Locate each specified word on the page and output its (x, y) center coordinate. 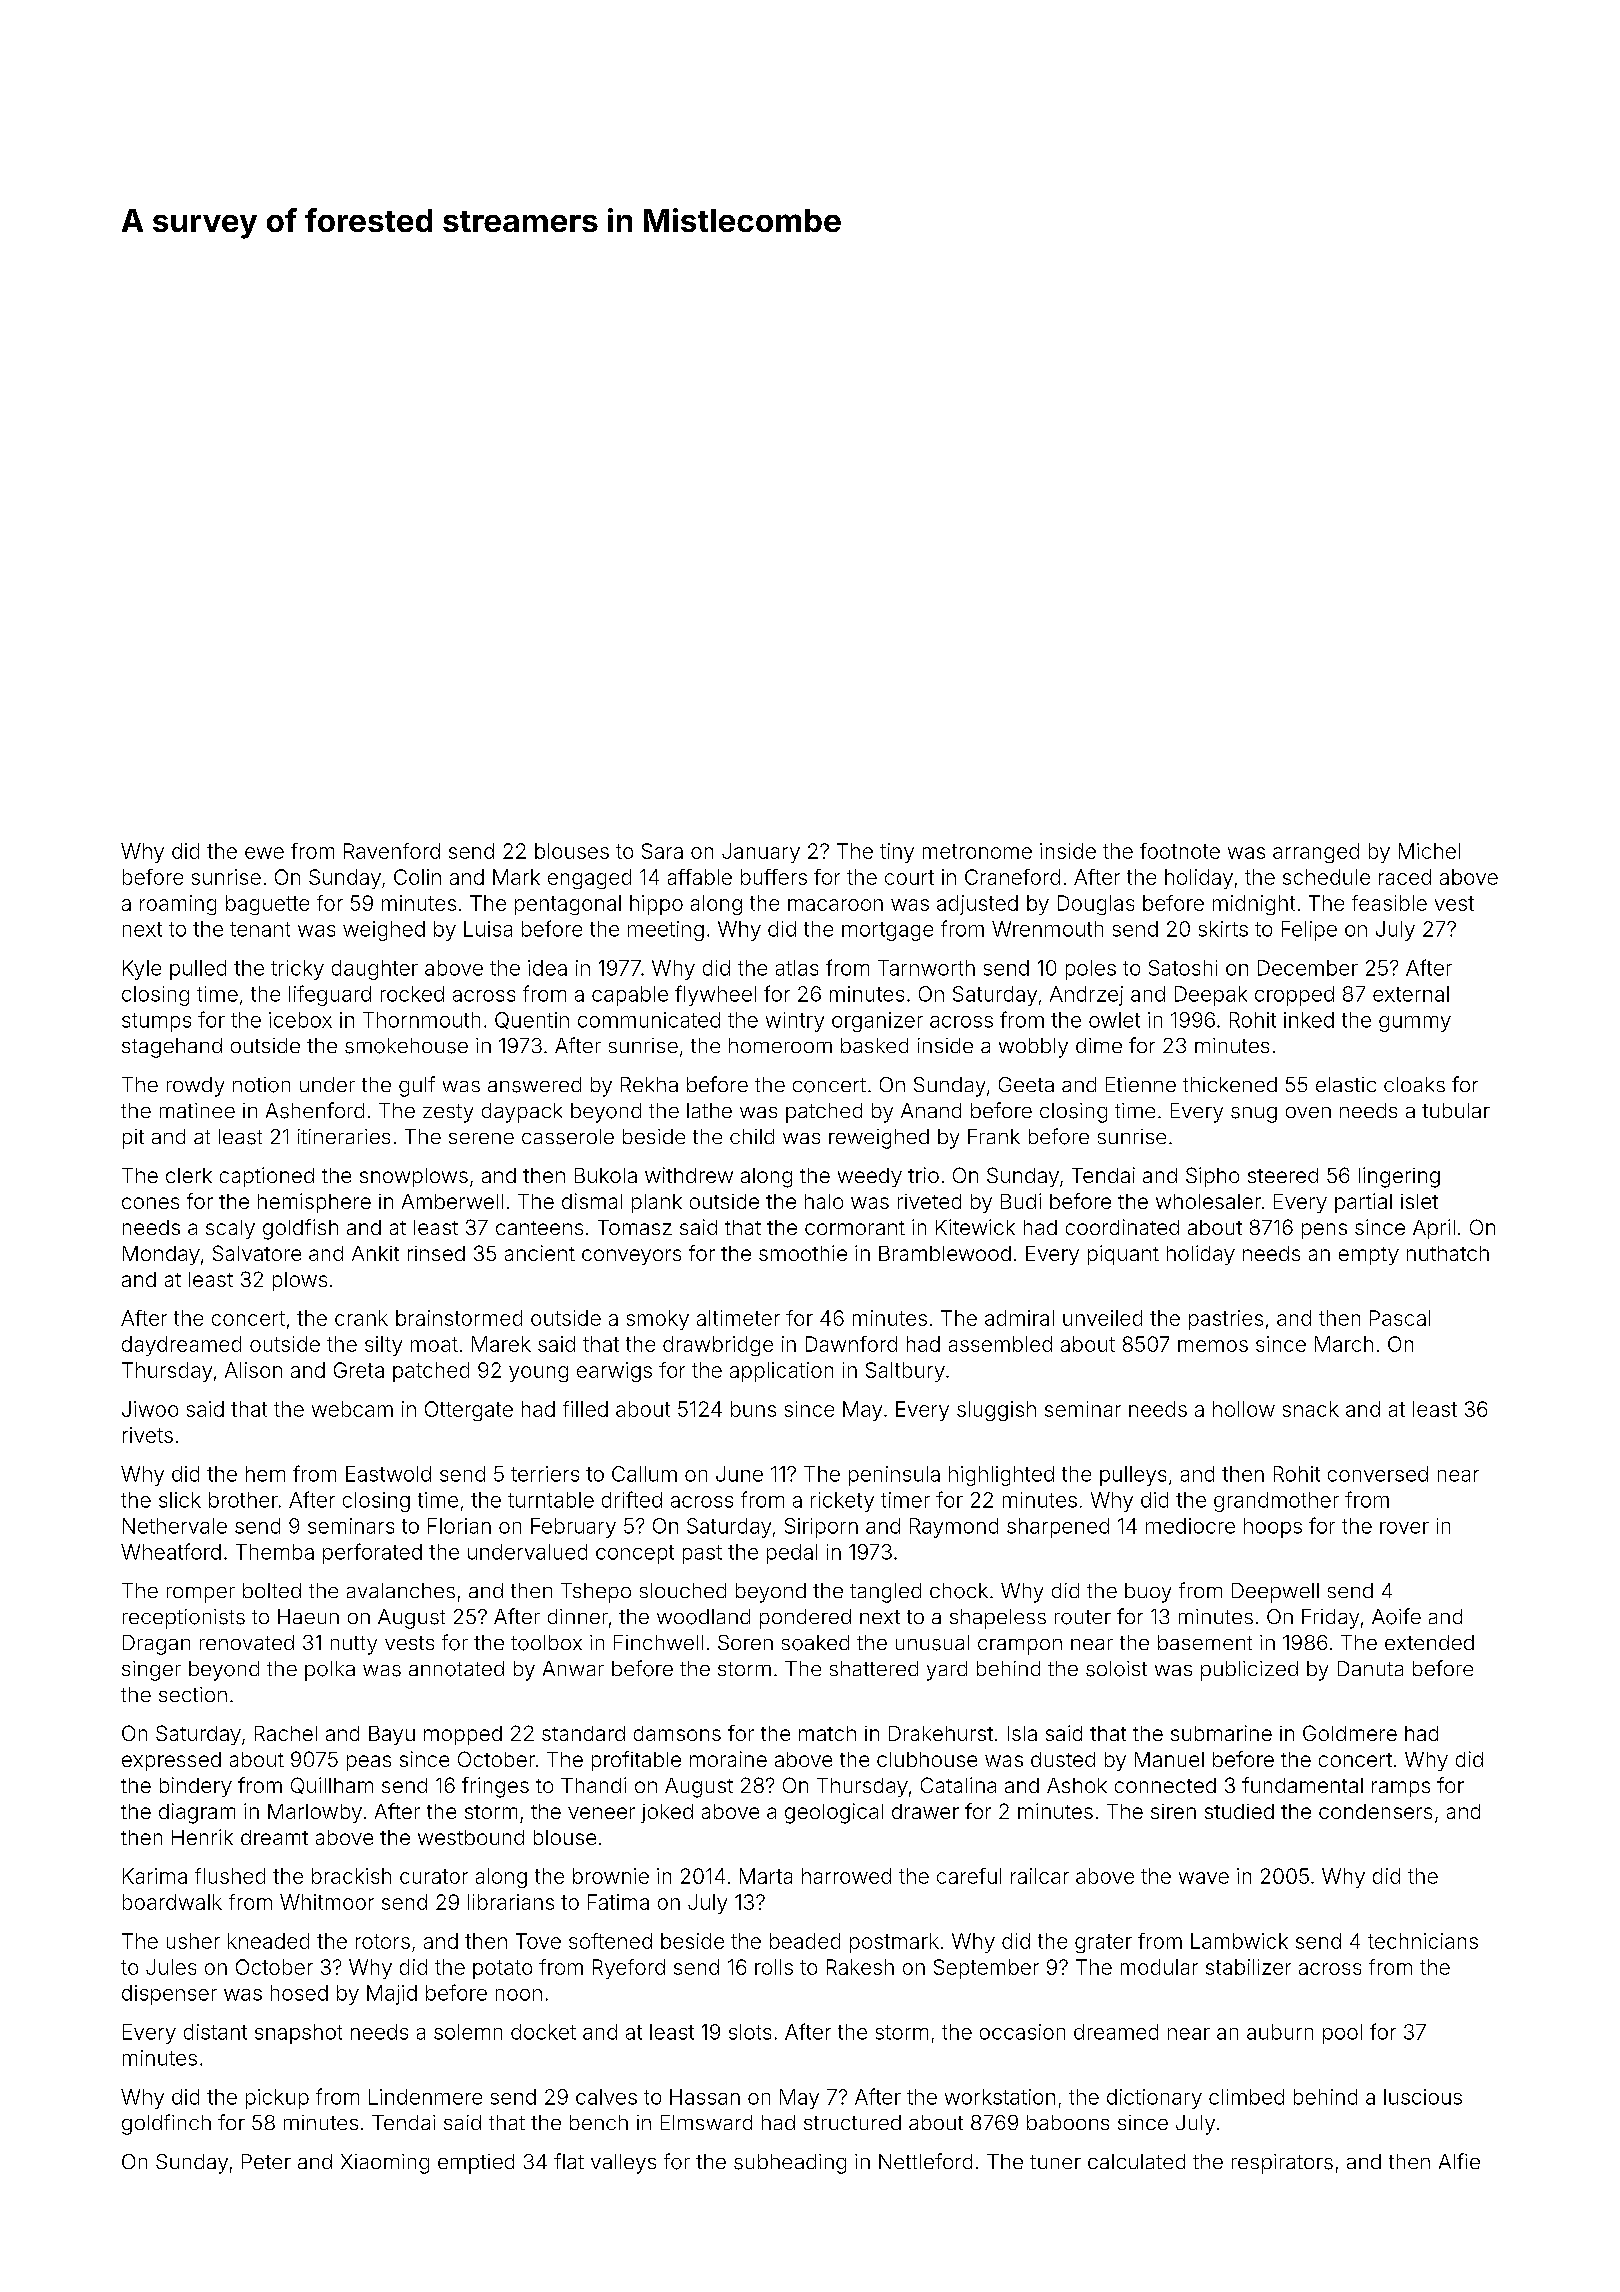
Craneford (1012, 877)
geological (834, 1813)
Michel (1429, 851)
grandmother (1276, 1502)
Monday (161, 1255)
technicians (1423, 1941)
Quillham (332, 1785)
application (781, 1372)
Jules (171, 1967)
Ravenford (392, 851)
